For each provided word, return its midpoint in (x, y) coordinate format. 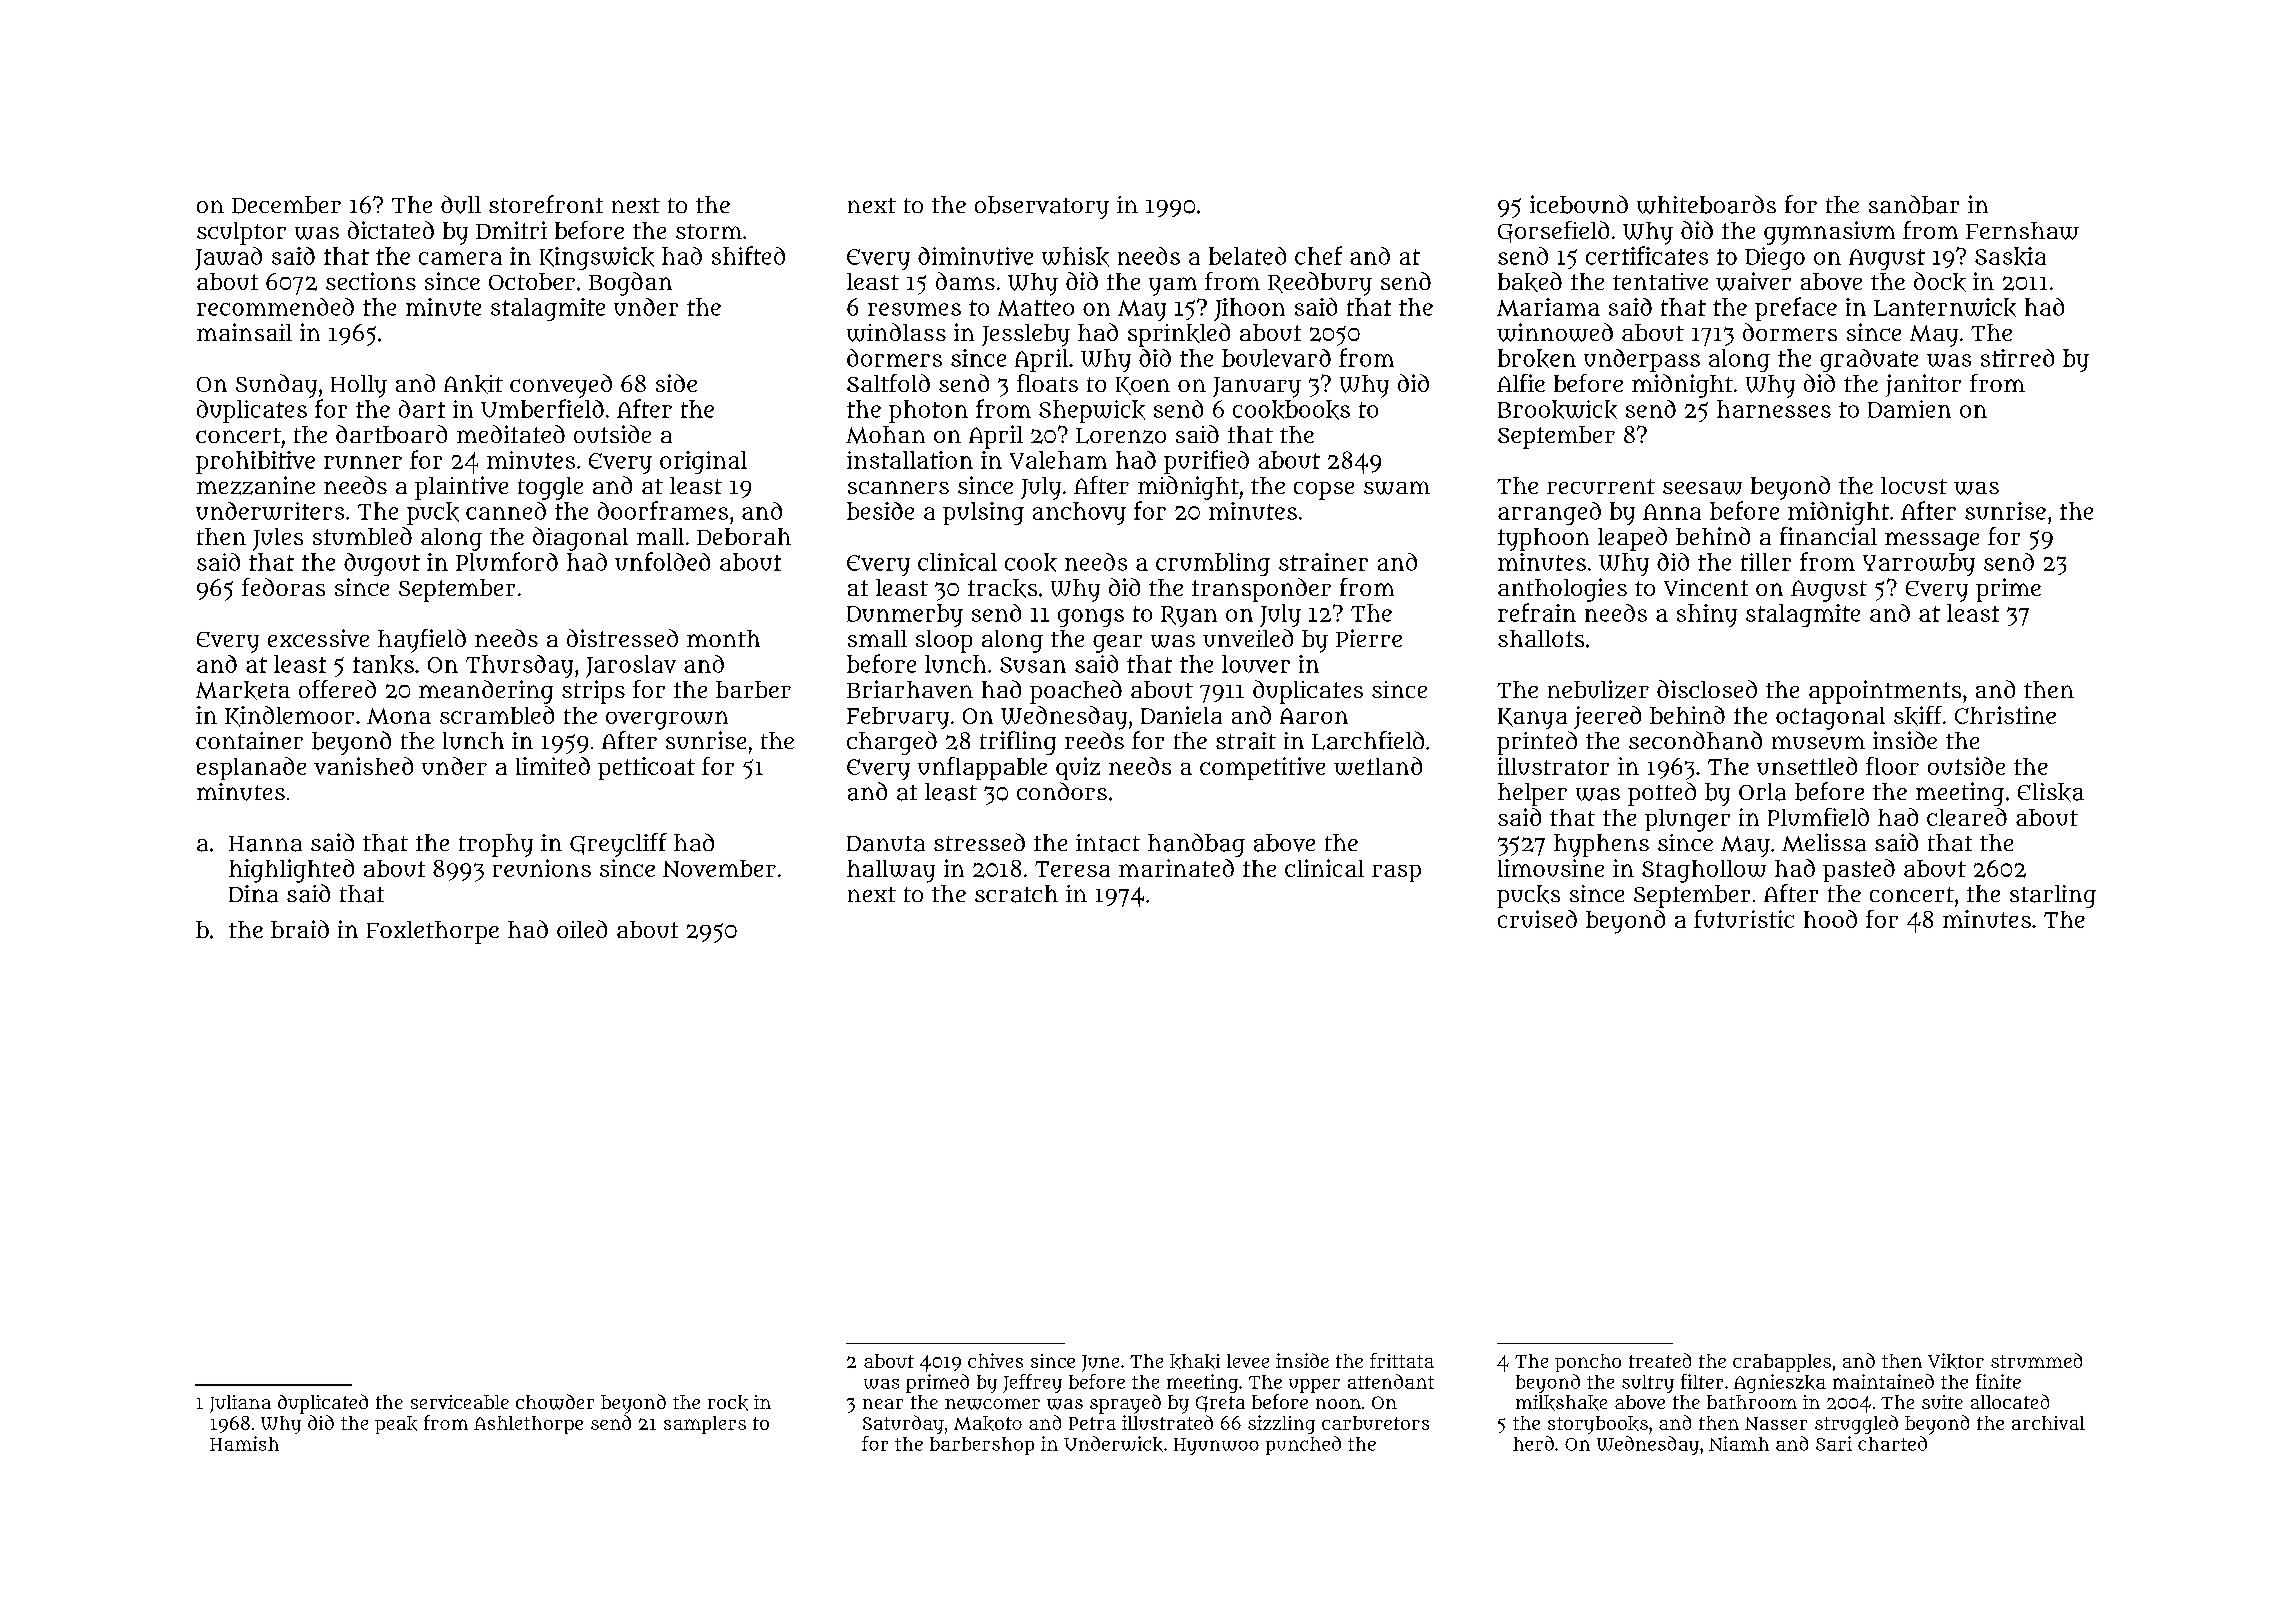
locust (1914, 485)
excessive (318, 638)
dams (965, 281)
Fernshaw (2022, 231)
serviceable (460, 1402)
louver (1256, 664)
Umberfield (542, 408)
